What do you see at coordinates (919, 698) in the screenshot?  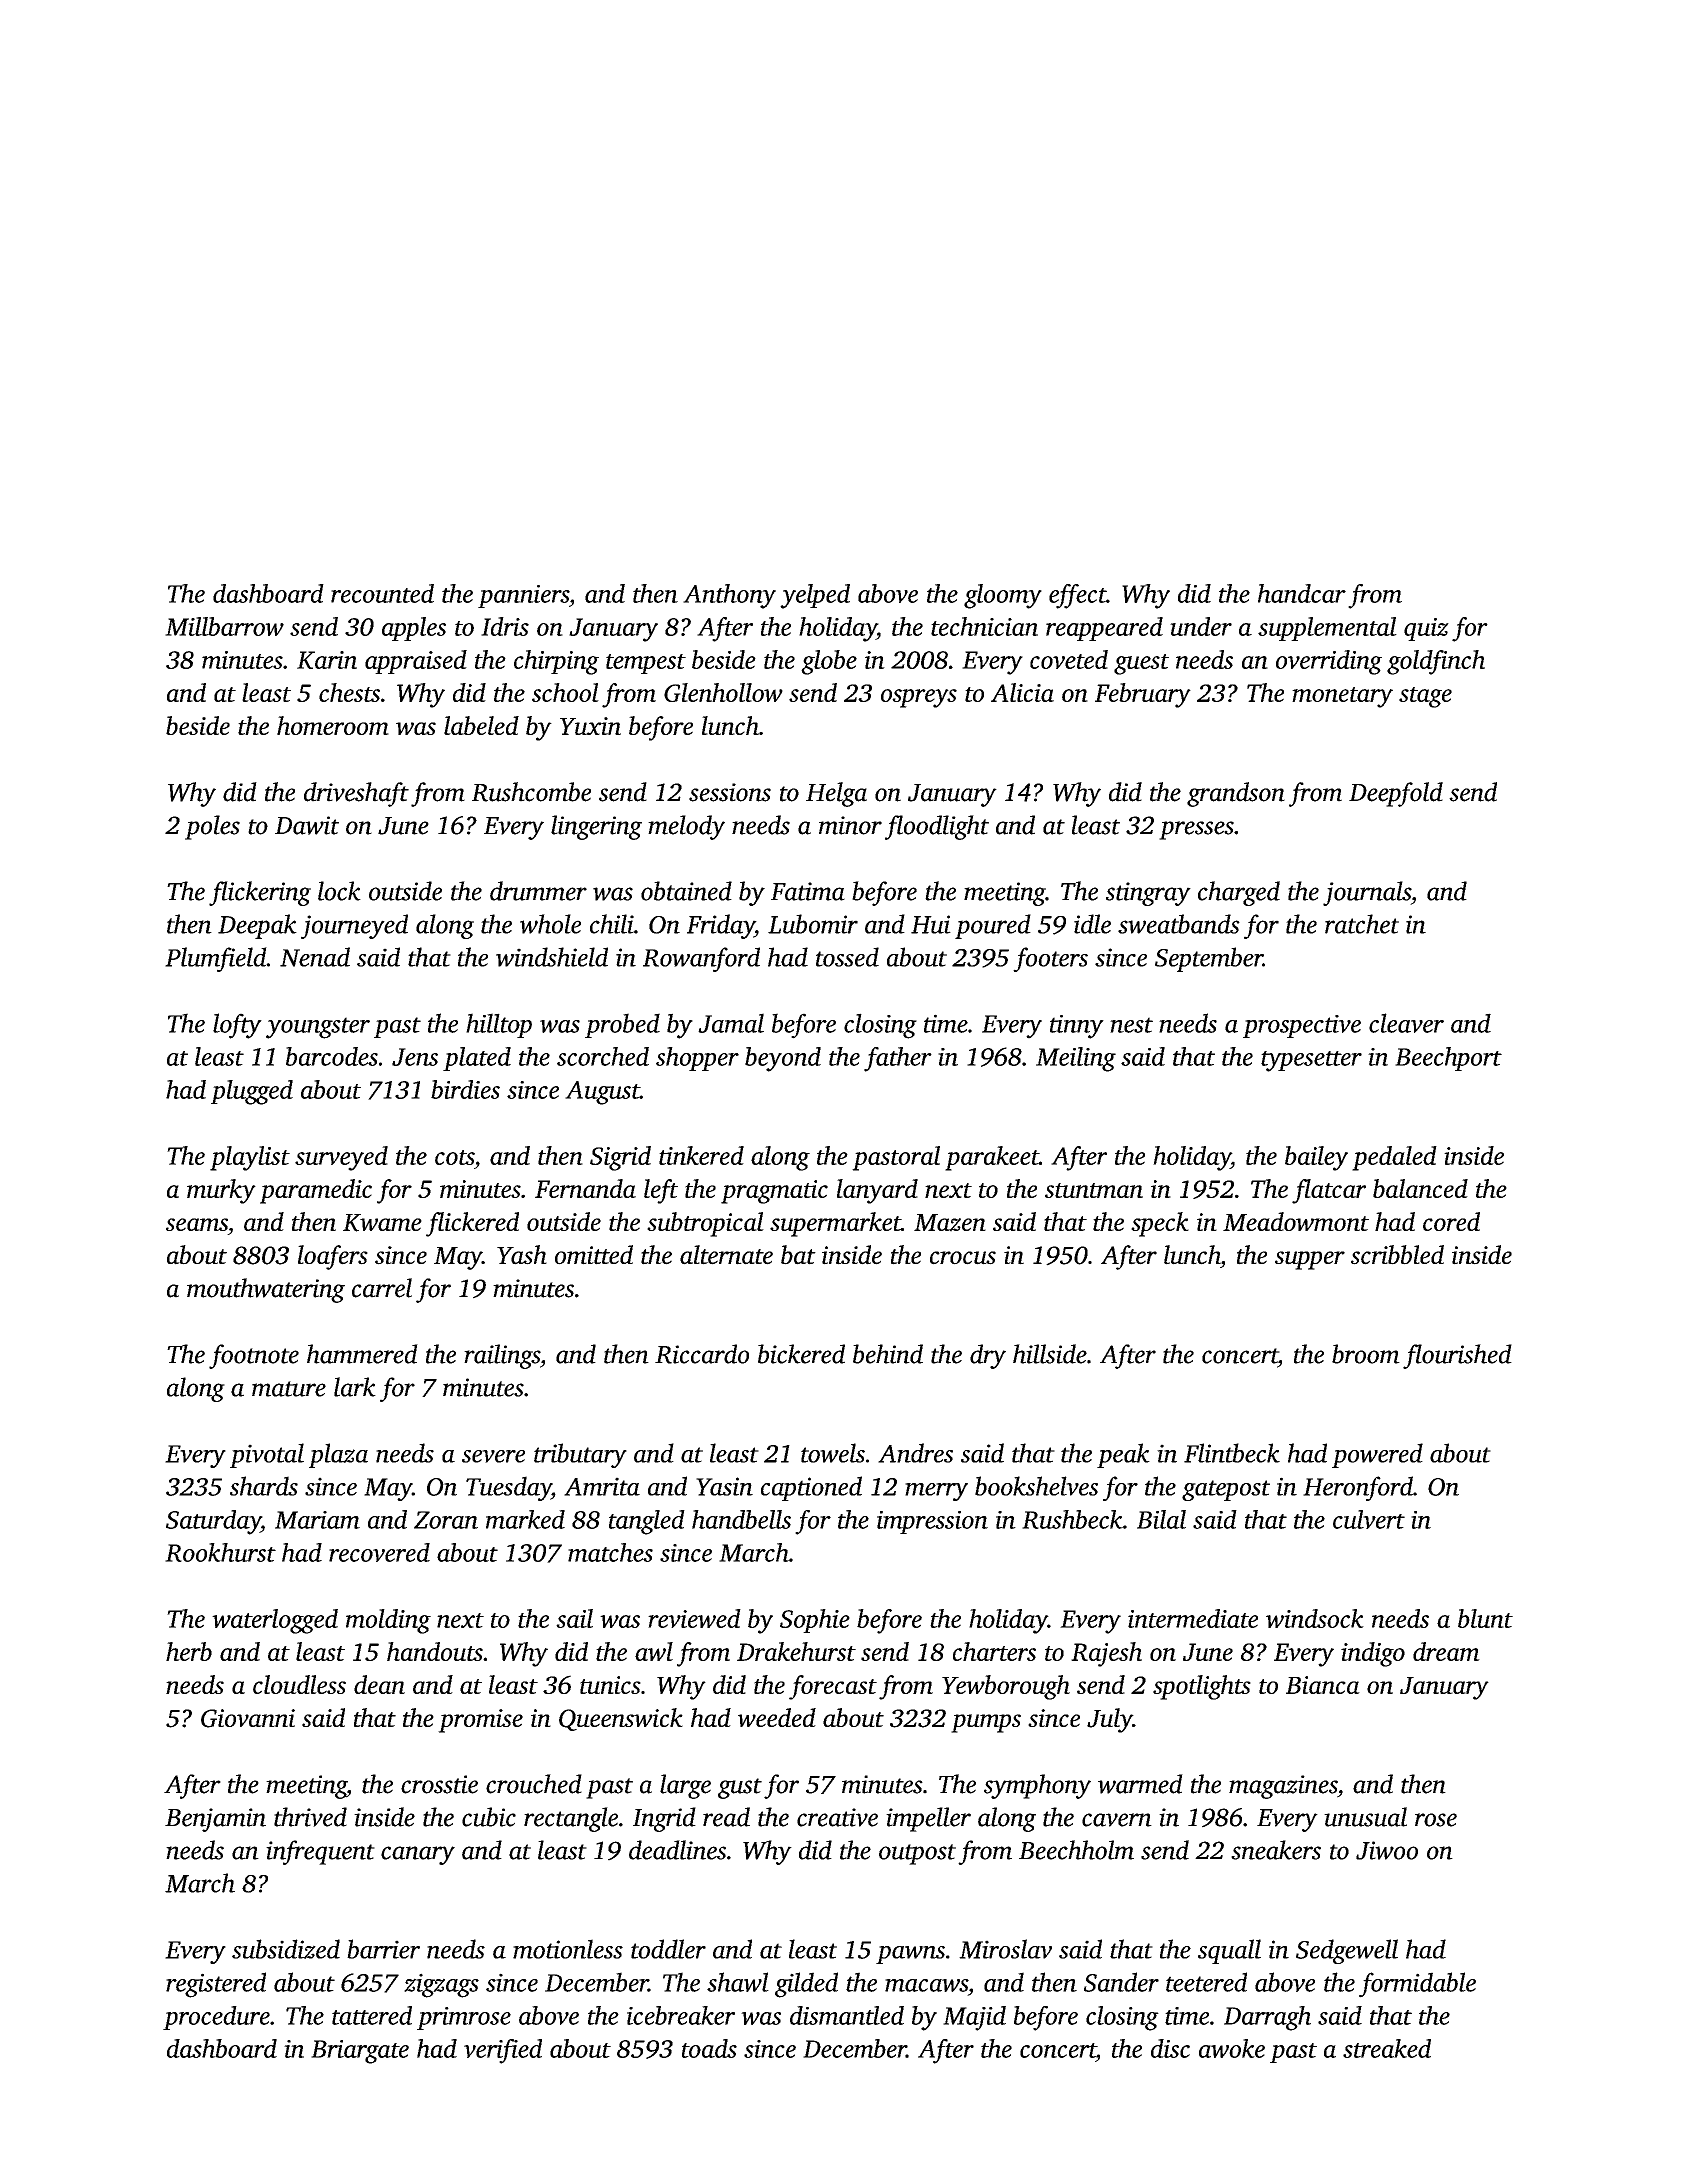 I see `ospreys` at bounding box center [919, 698].
